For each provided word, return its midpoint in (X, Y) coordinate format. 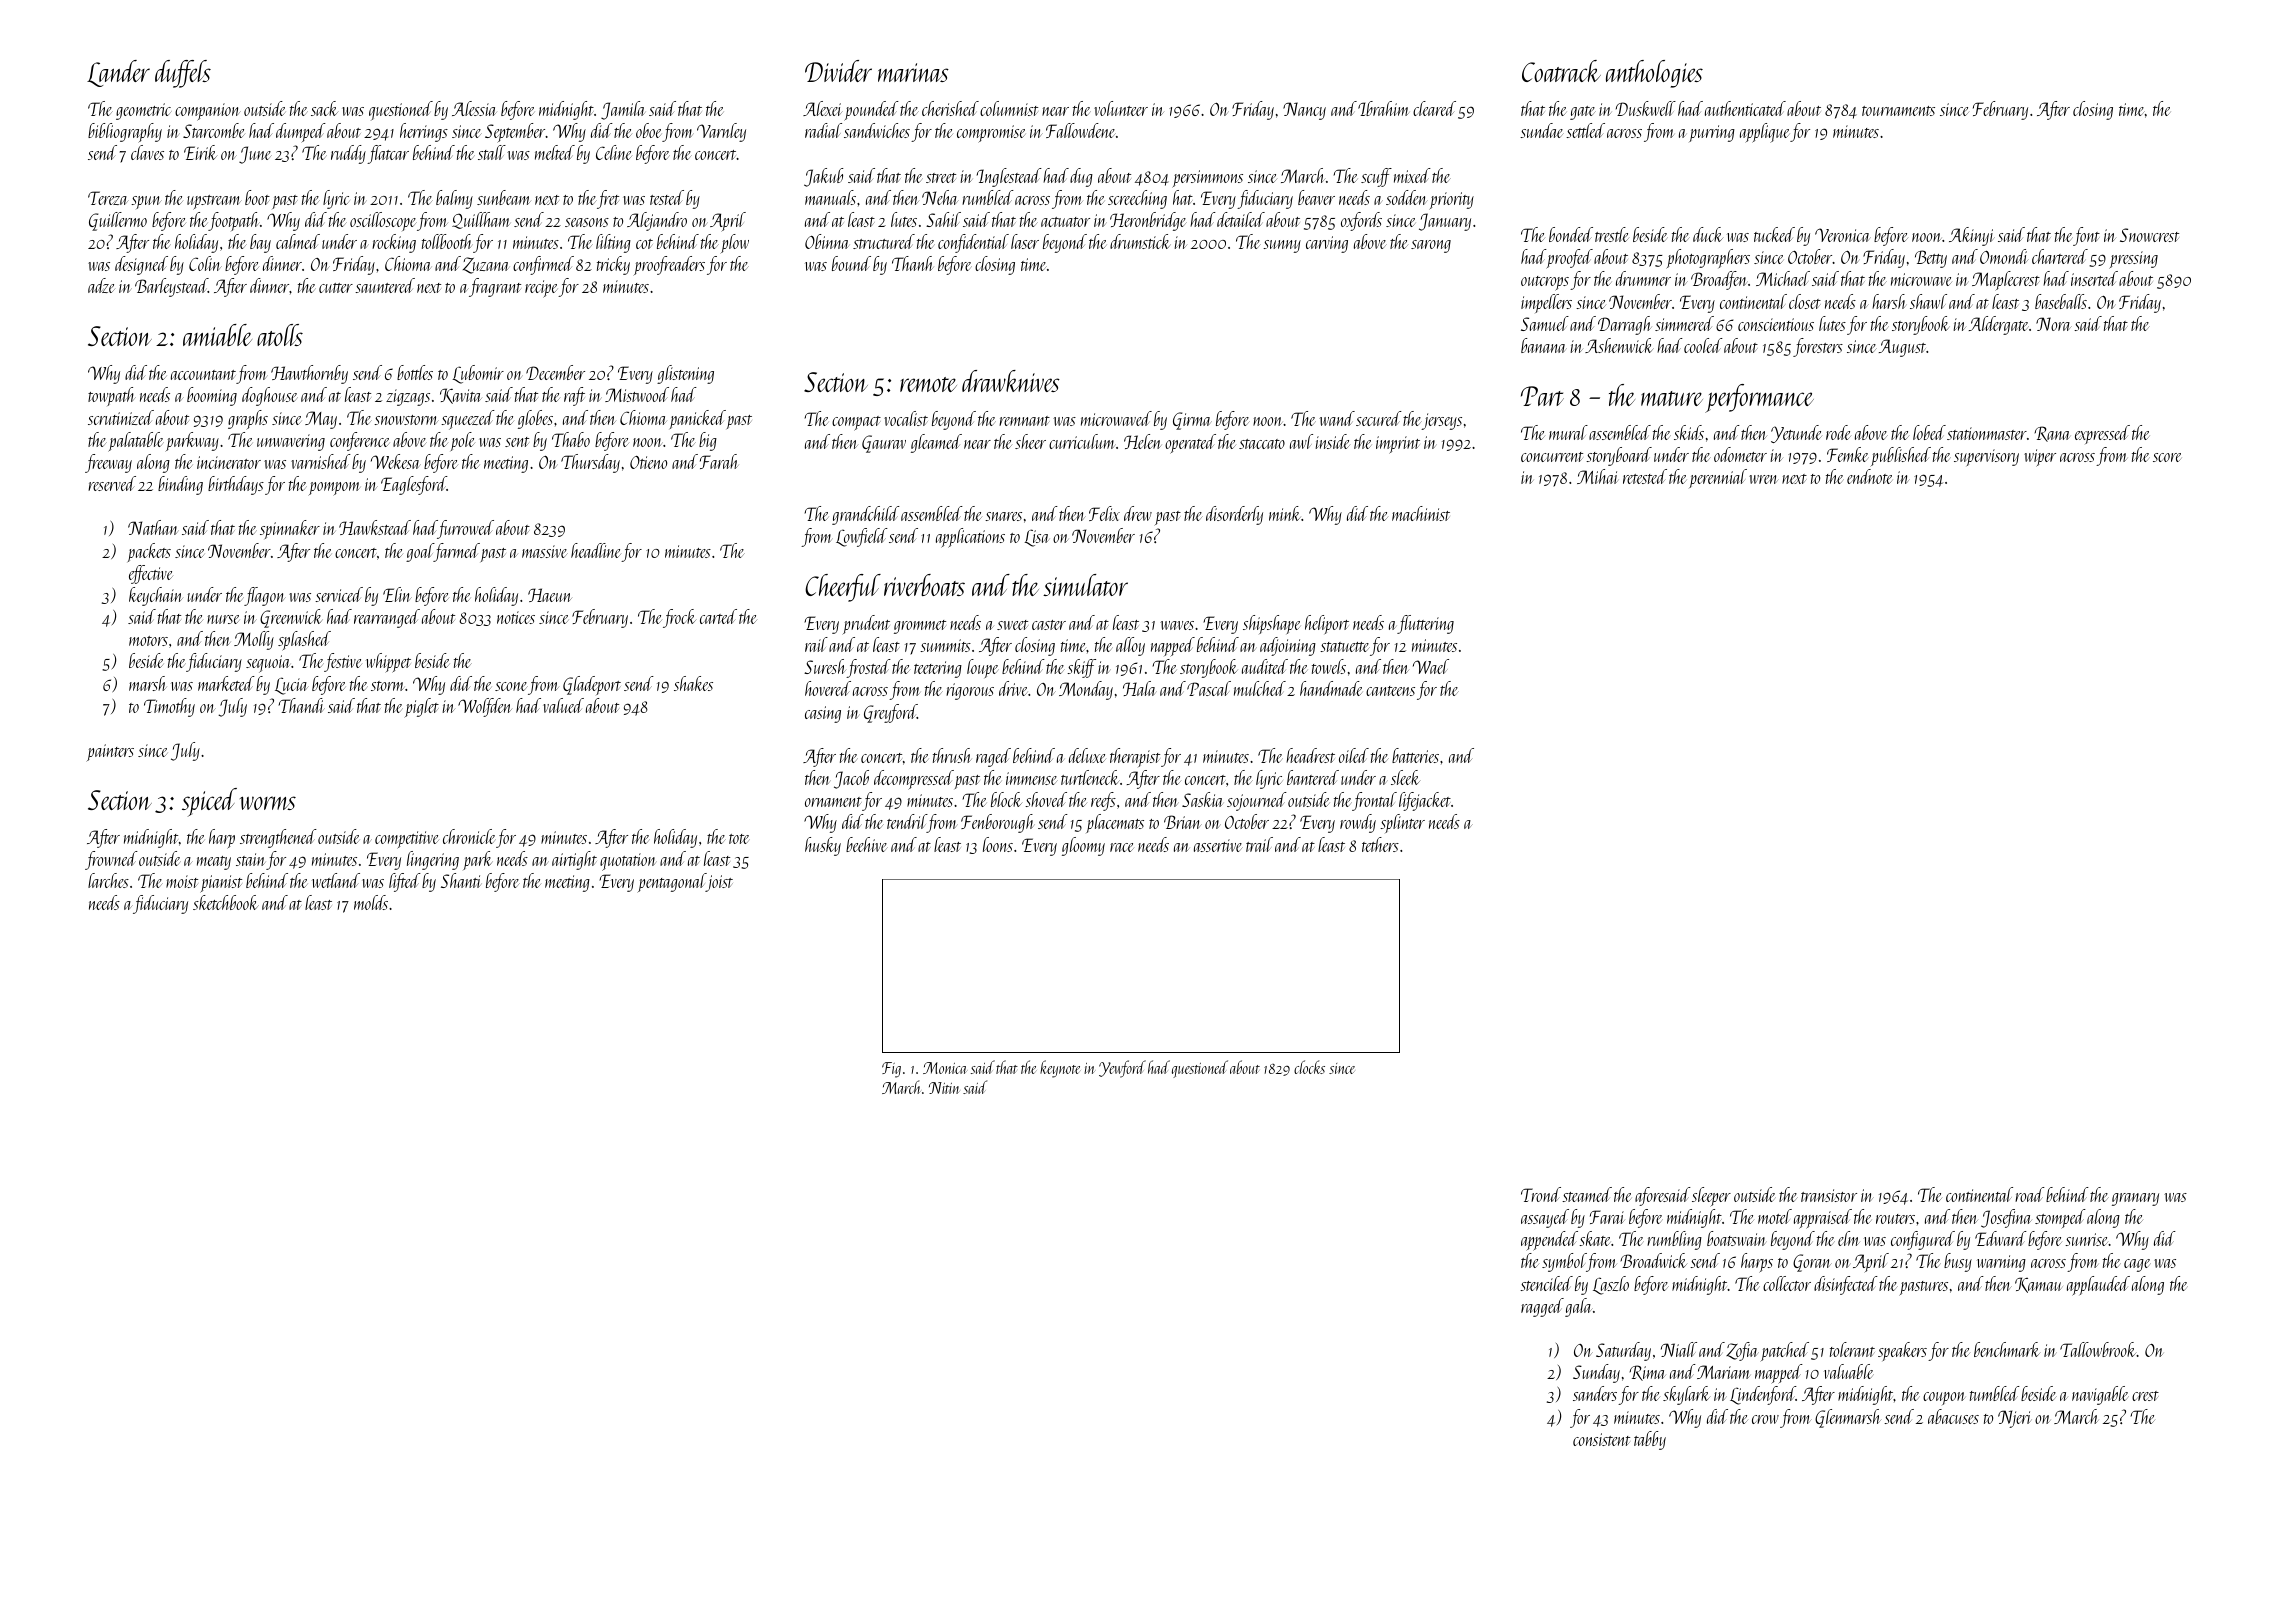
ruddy (348, 154)
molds (371, 902)
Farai (1607, 1217)
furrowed (466, 529)
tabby (1650, 1440)
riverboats (924, 585)
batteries (1415, 755)
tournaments (1898, 111)
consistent (1601, 1439)
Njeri (2014, 1419)
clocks (1309, 1067)
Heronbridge (1148, 221)
